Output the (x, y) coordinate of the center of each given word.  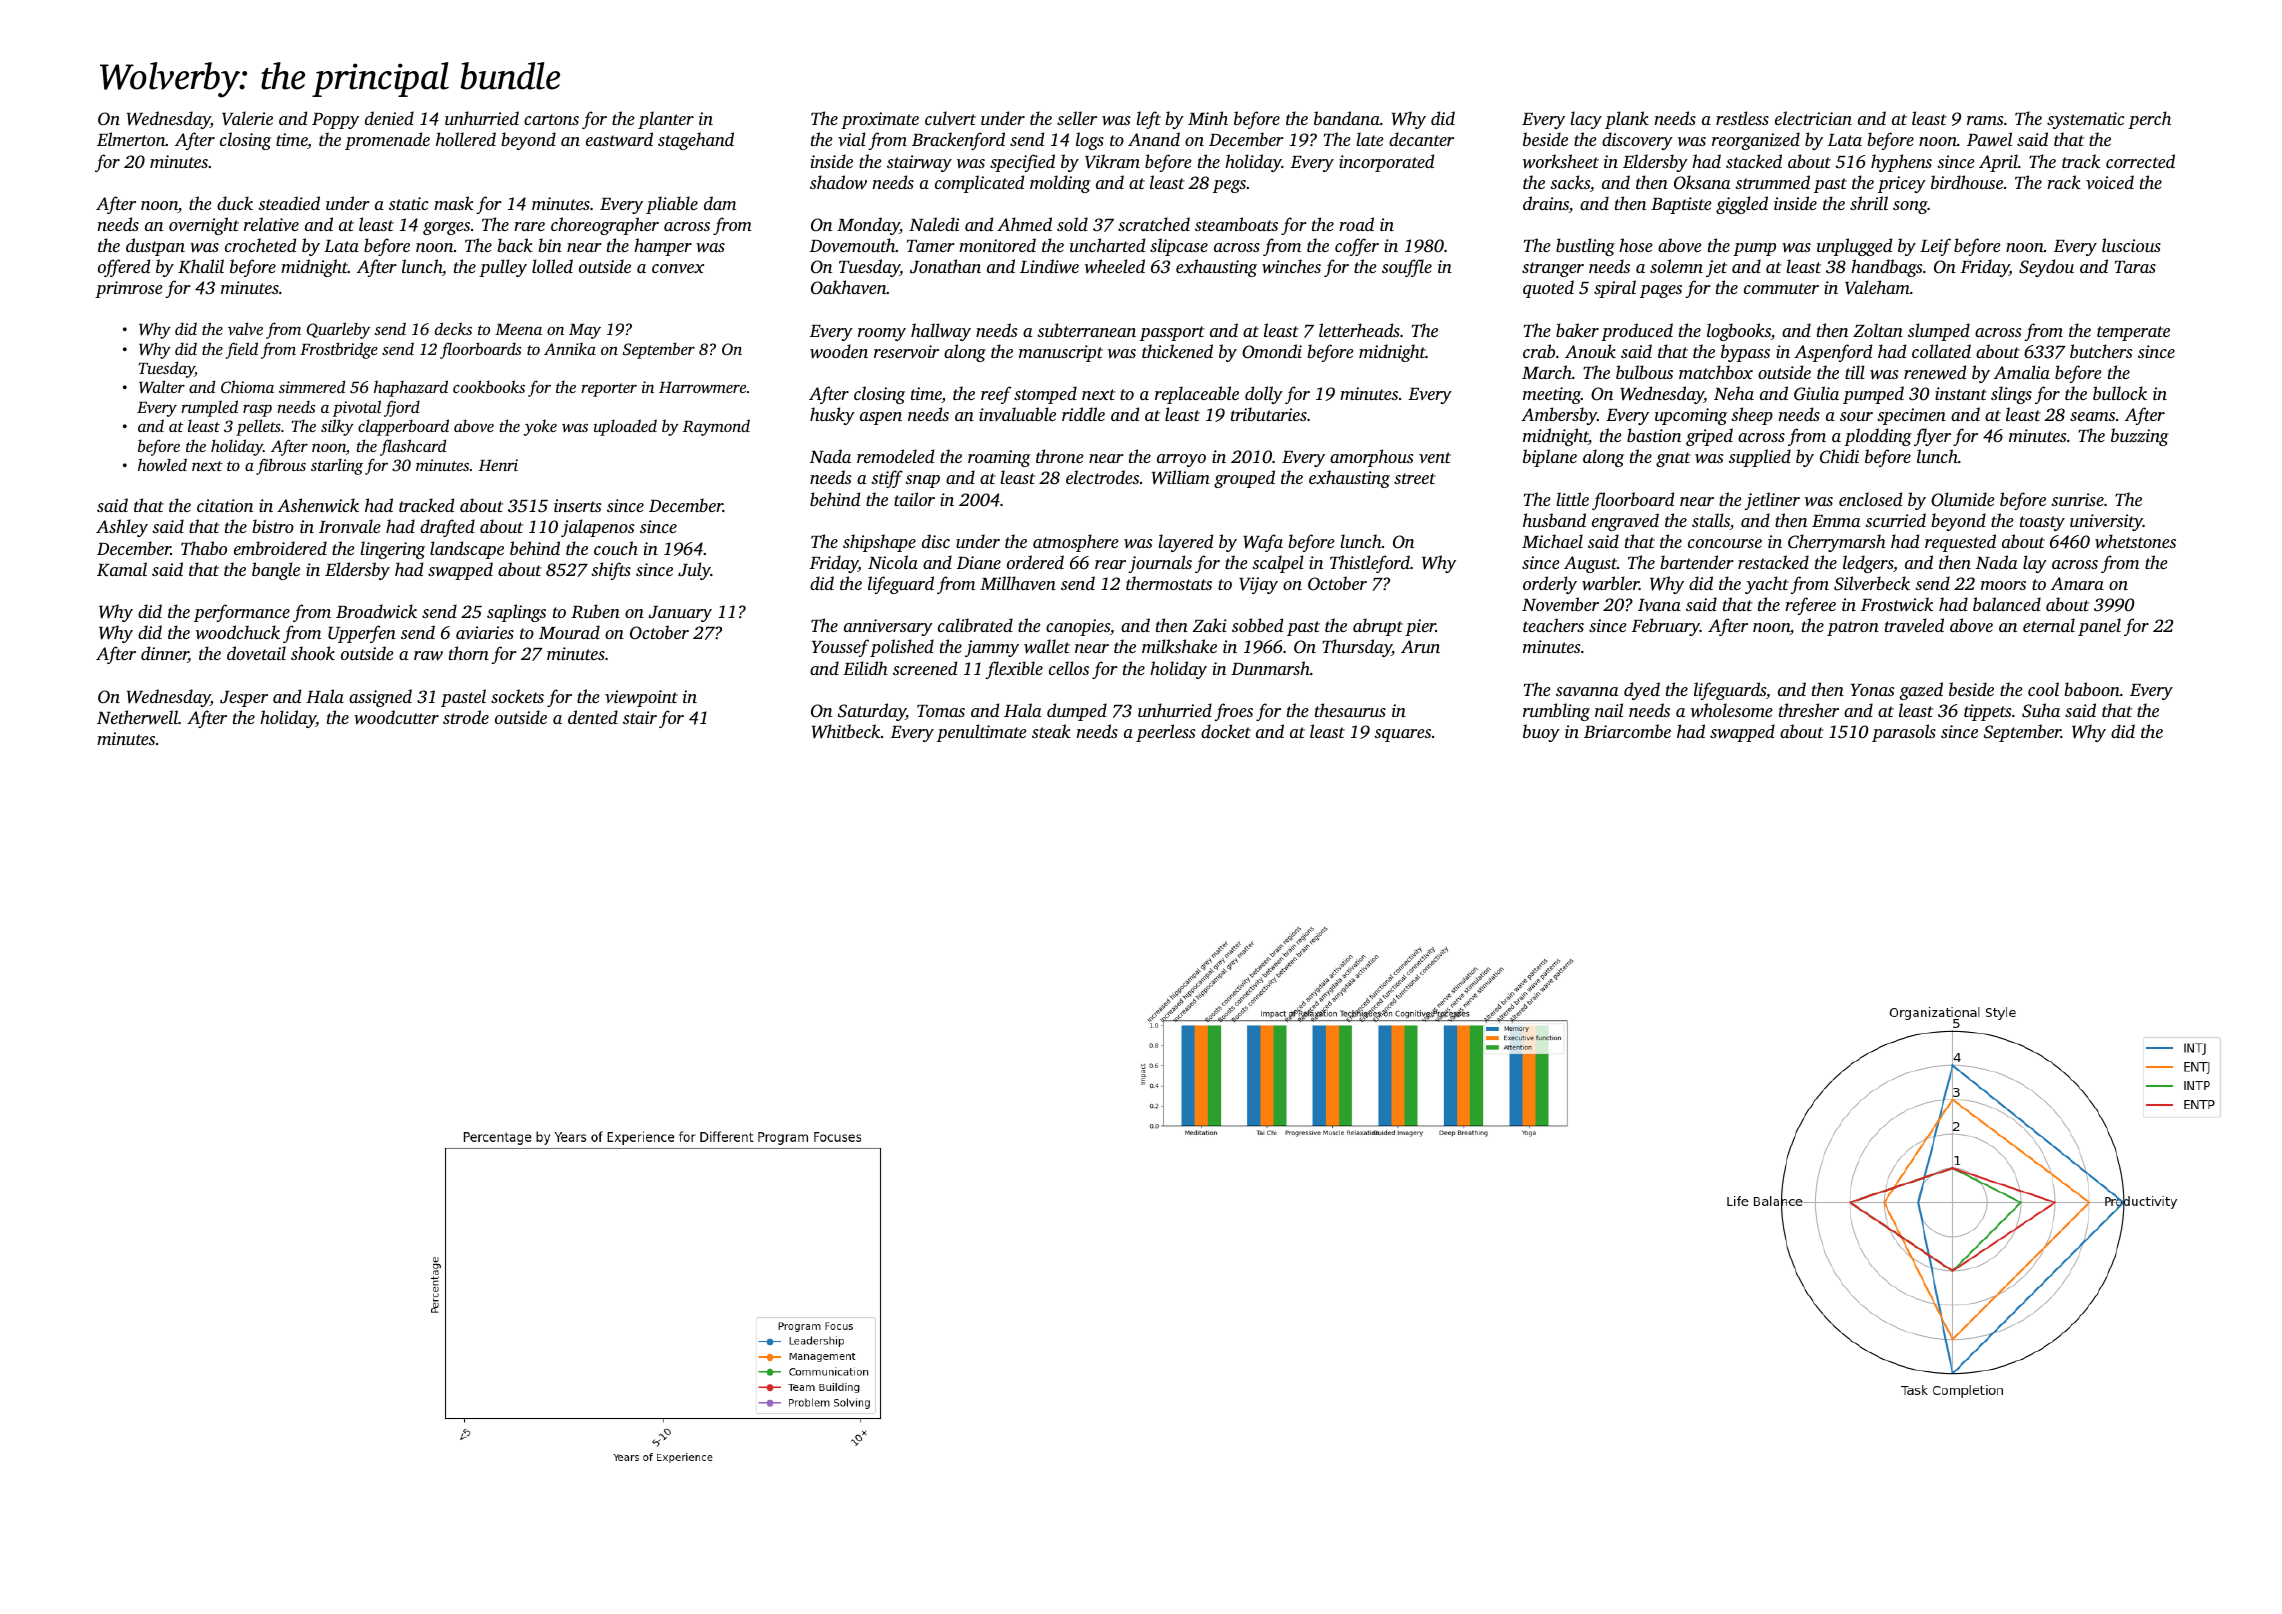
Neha (1734, 393)
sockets (517, 696)
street (1415, 478)
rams (1985, 120)
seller (1077, 118)
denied (389, 118)
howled (162, 464)
